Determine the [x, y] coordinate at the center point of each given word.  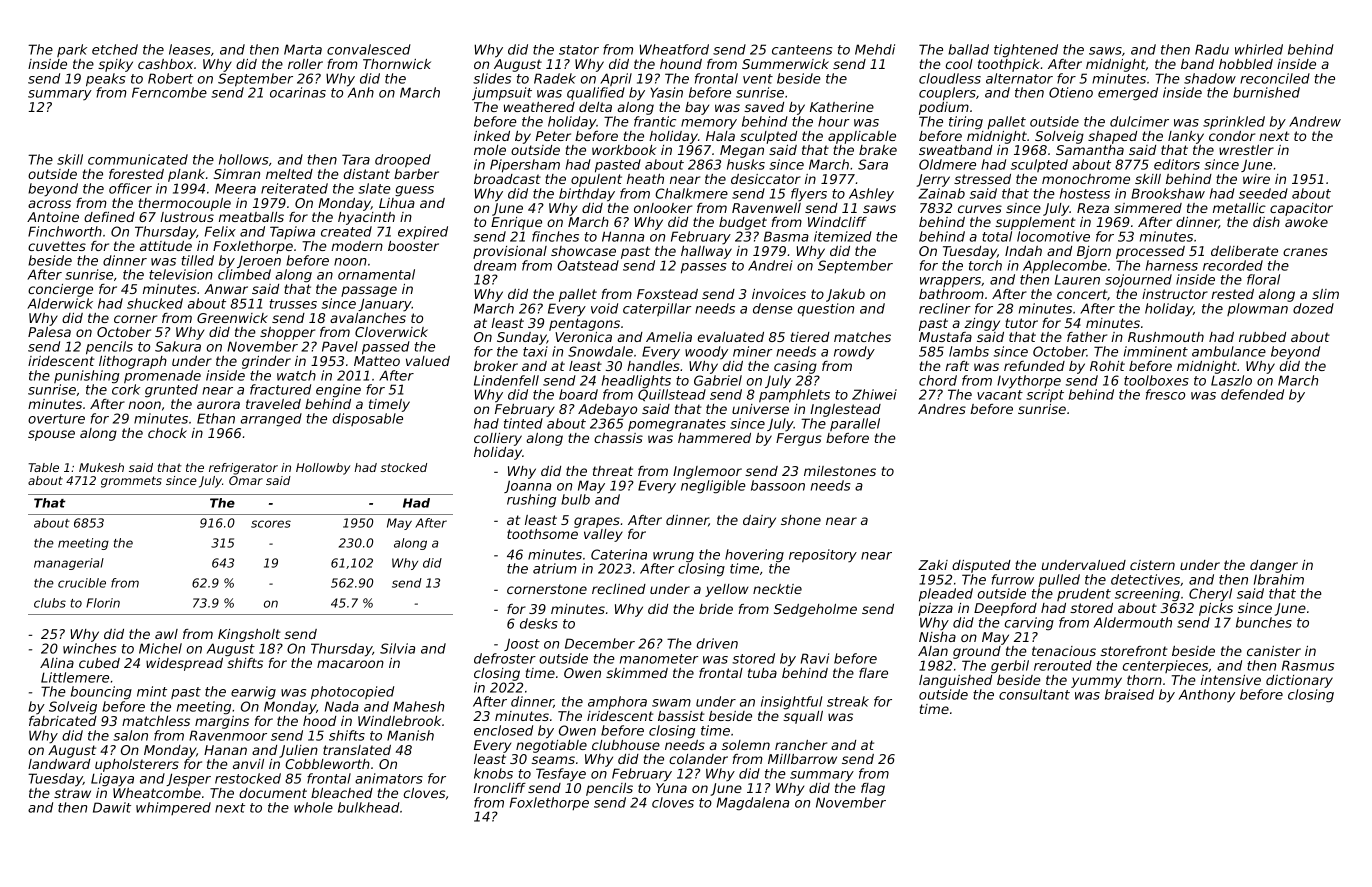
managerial [69, 564]
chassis [618, 438]
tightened [1026, 51]
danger [1274, 566]
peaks [106, 80]
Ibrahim [1279, 579]
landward [59, 764]
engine [338, 391]
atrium [555, 568]
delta [595, 107]
